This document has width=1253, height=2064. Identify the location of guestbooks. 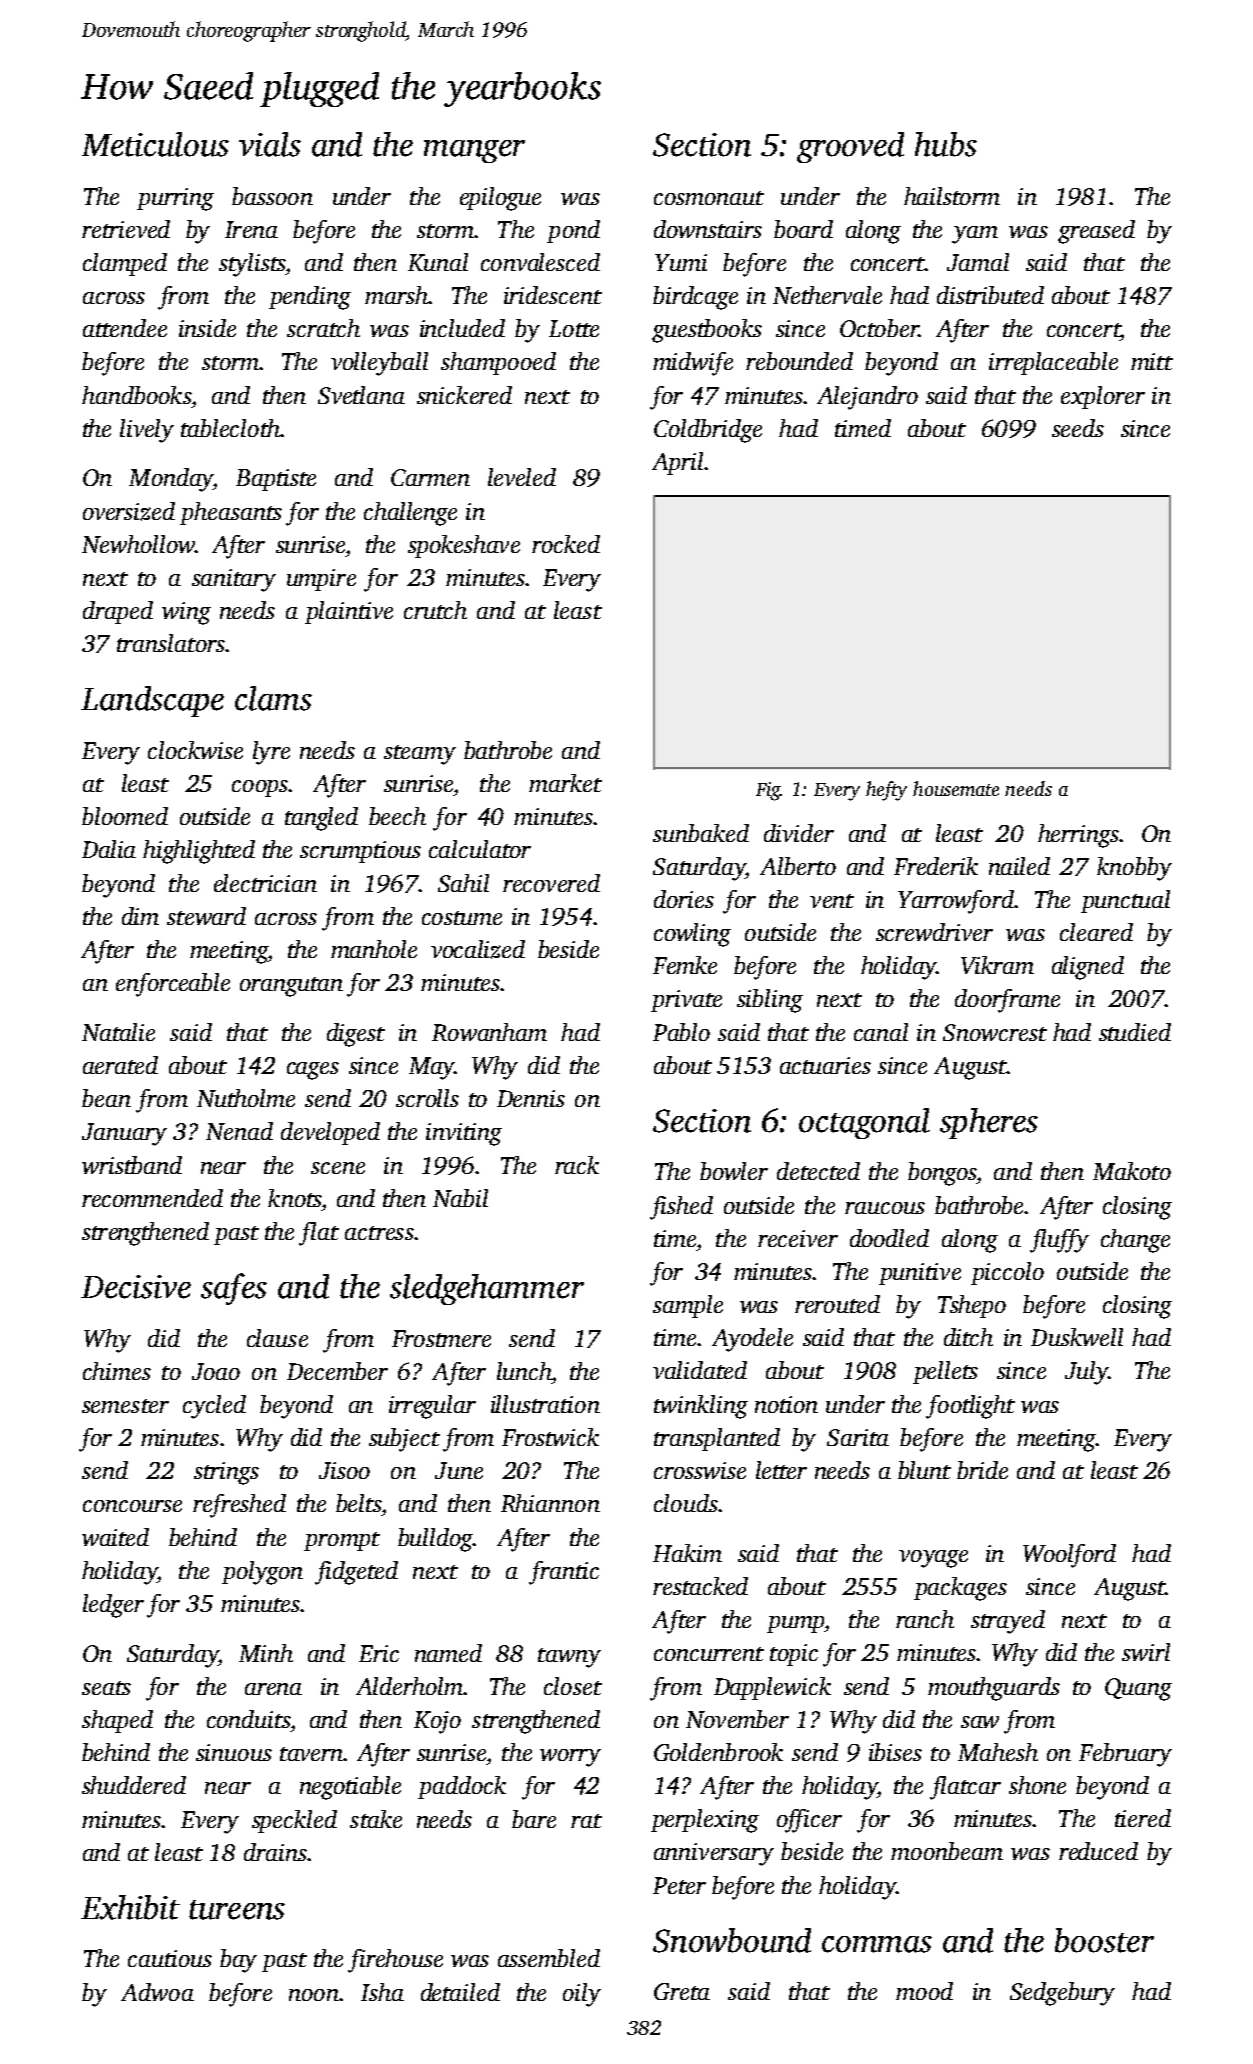
(707, 331).
